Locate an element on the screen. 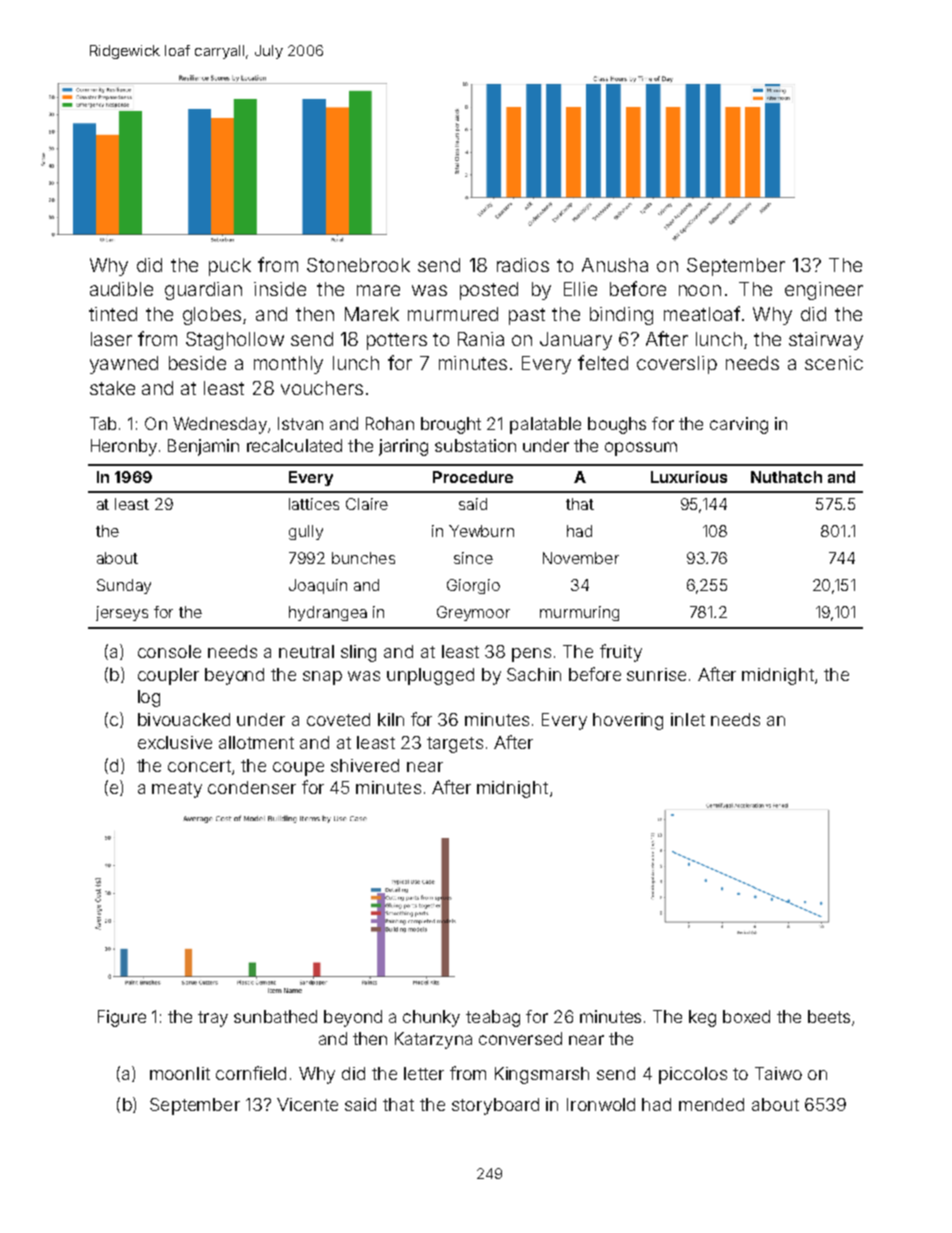 This screenshot has width=952, height=1233. Vicente is located at coordinates (307, 1104).
